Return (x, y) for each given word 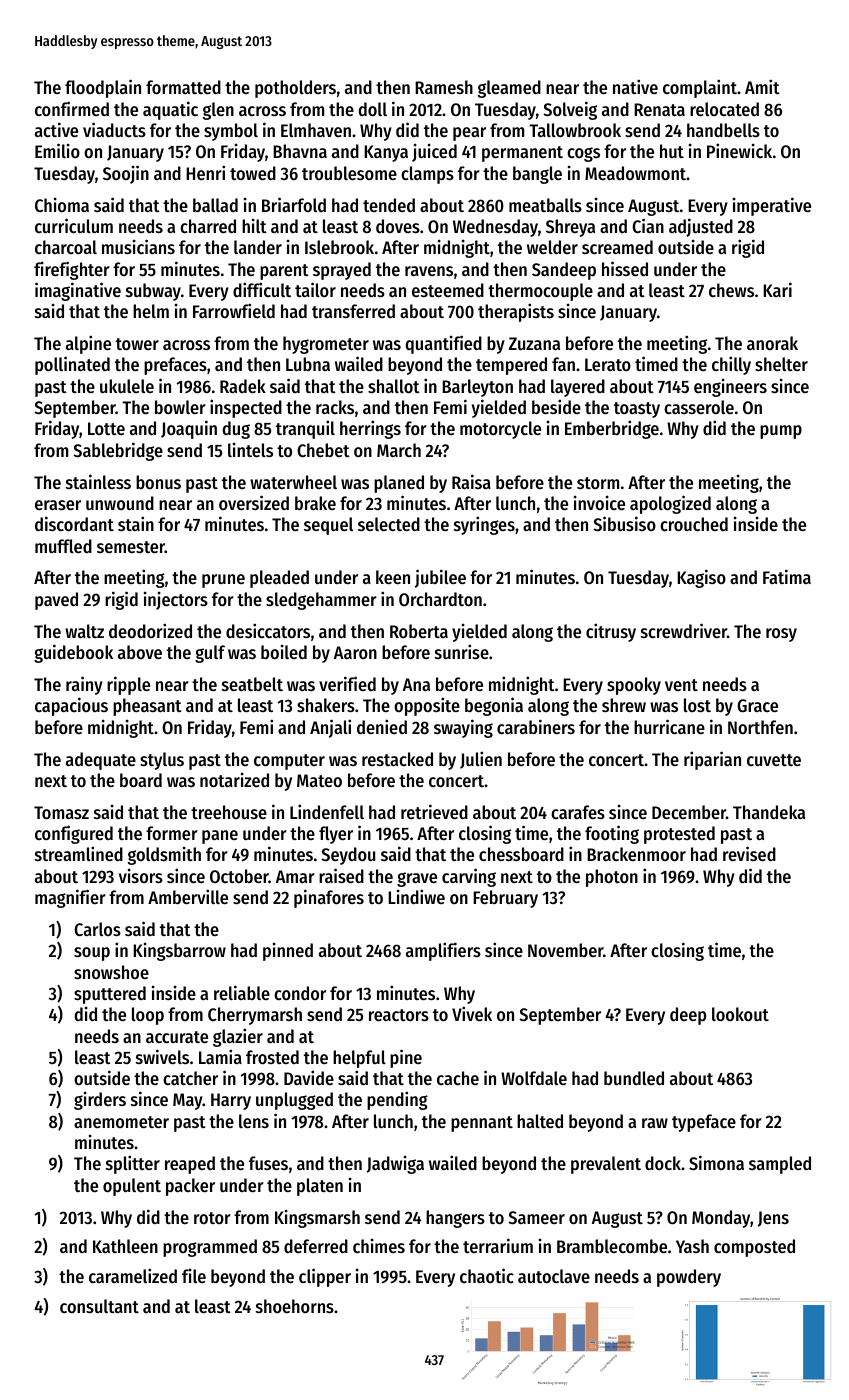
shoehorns (295, 1306)
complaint (700, 88)
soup (92, 954)
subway (153, 292)
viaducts (114, 129)
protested (679, 835)
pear (469, 134)
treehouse (229, 812)
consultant (99, 1306)
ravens (429, 271)
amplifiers (443, 951)
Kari (777, 289)
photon (612, 878)
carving (469, 877)
